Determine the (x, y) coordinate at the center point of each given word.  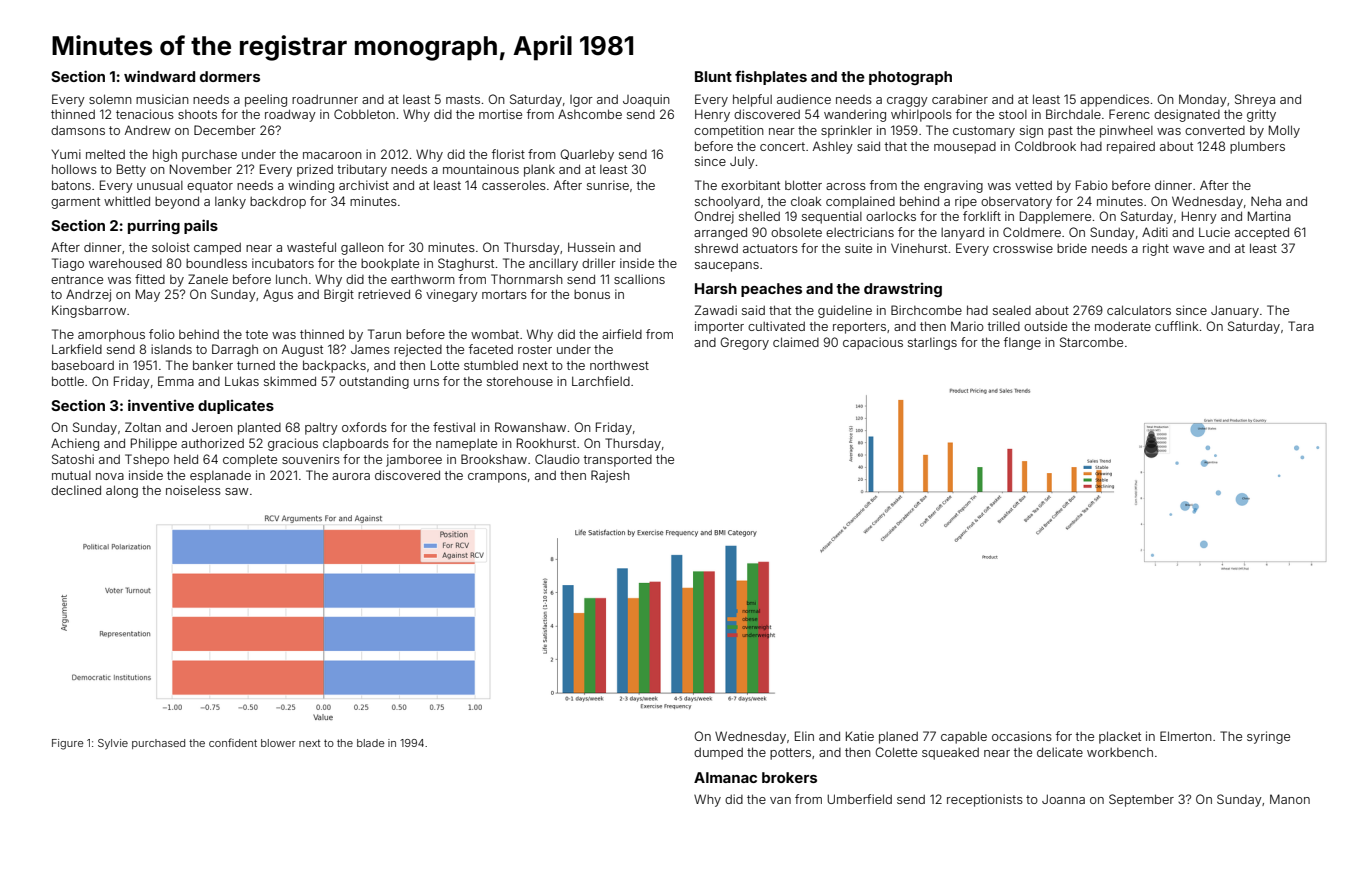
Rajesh (610, 476)
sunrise (608, 185)
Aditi (1155, 232)
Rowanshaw (530, 427)
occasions (1022, 736)
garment (75, 203)
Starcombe (1091, 342)
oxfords (364, 427)
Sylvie (113, 744)
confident (233, 742)
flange (1022, 343)
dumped (718, 753)
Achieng (75, 444)
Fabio (1092, 185)
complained (860, 202)
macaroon (332, 155)
